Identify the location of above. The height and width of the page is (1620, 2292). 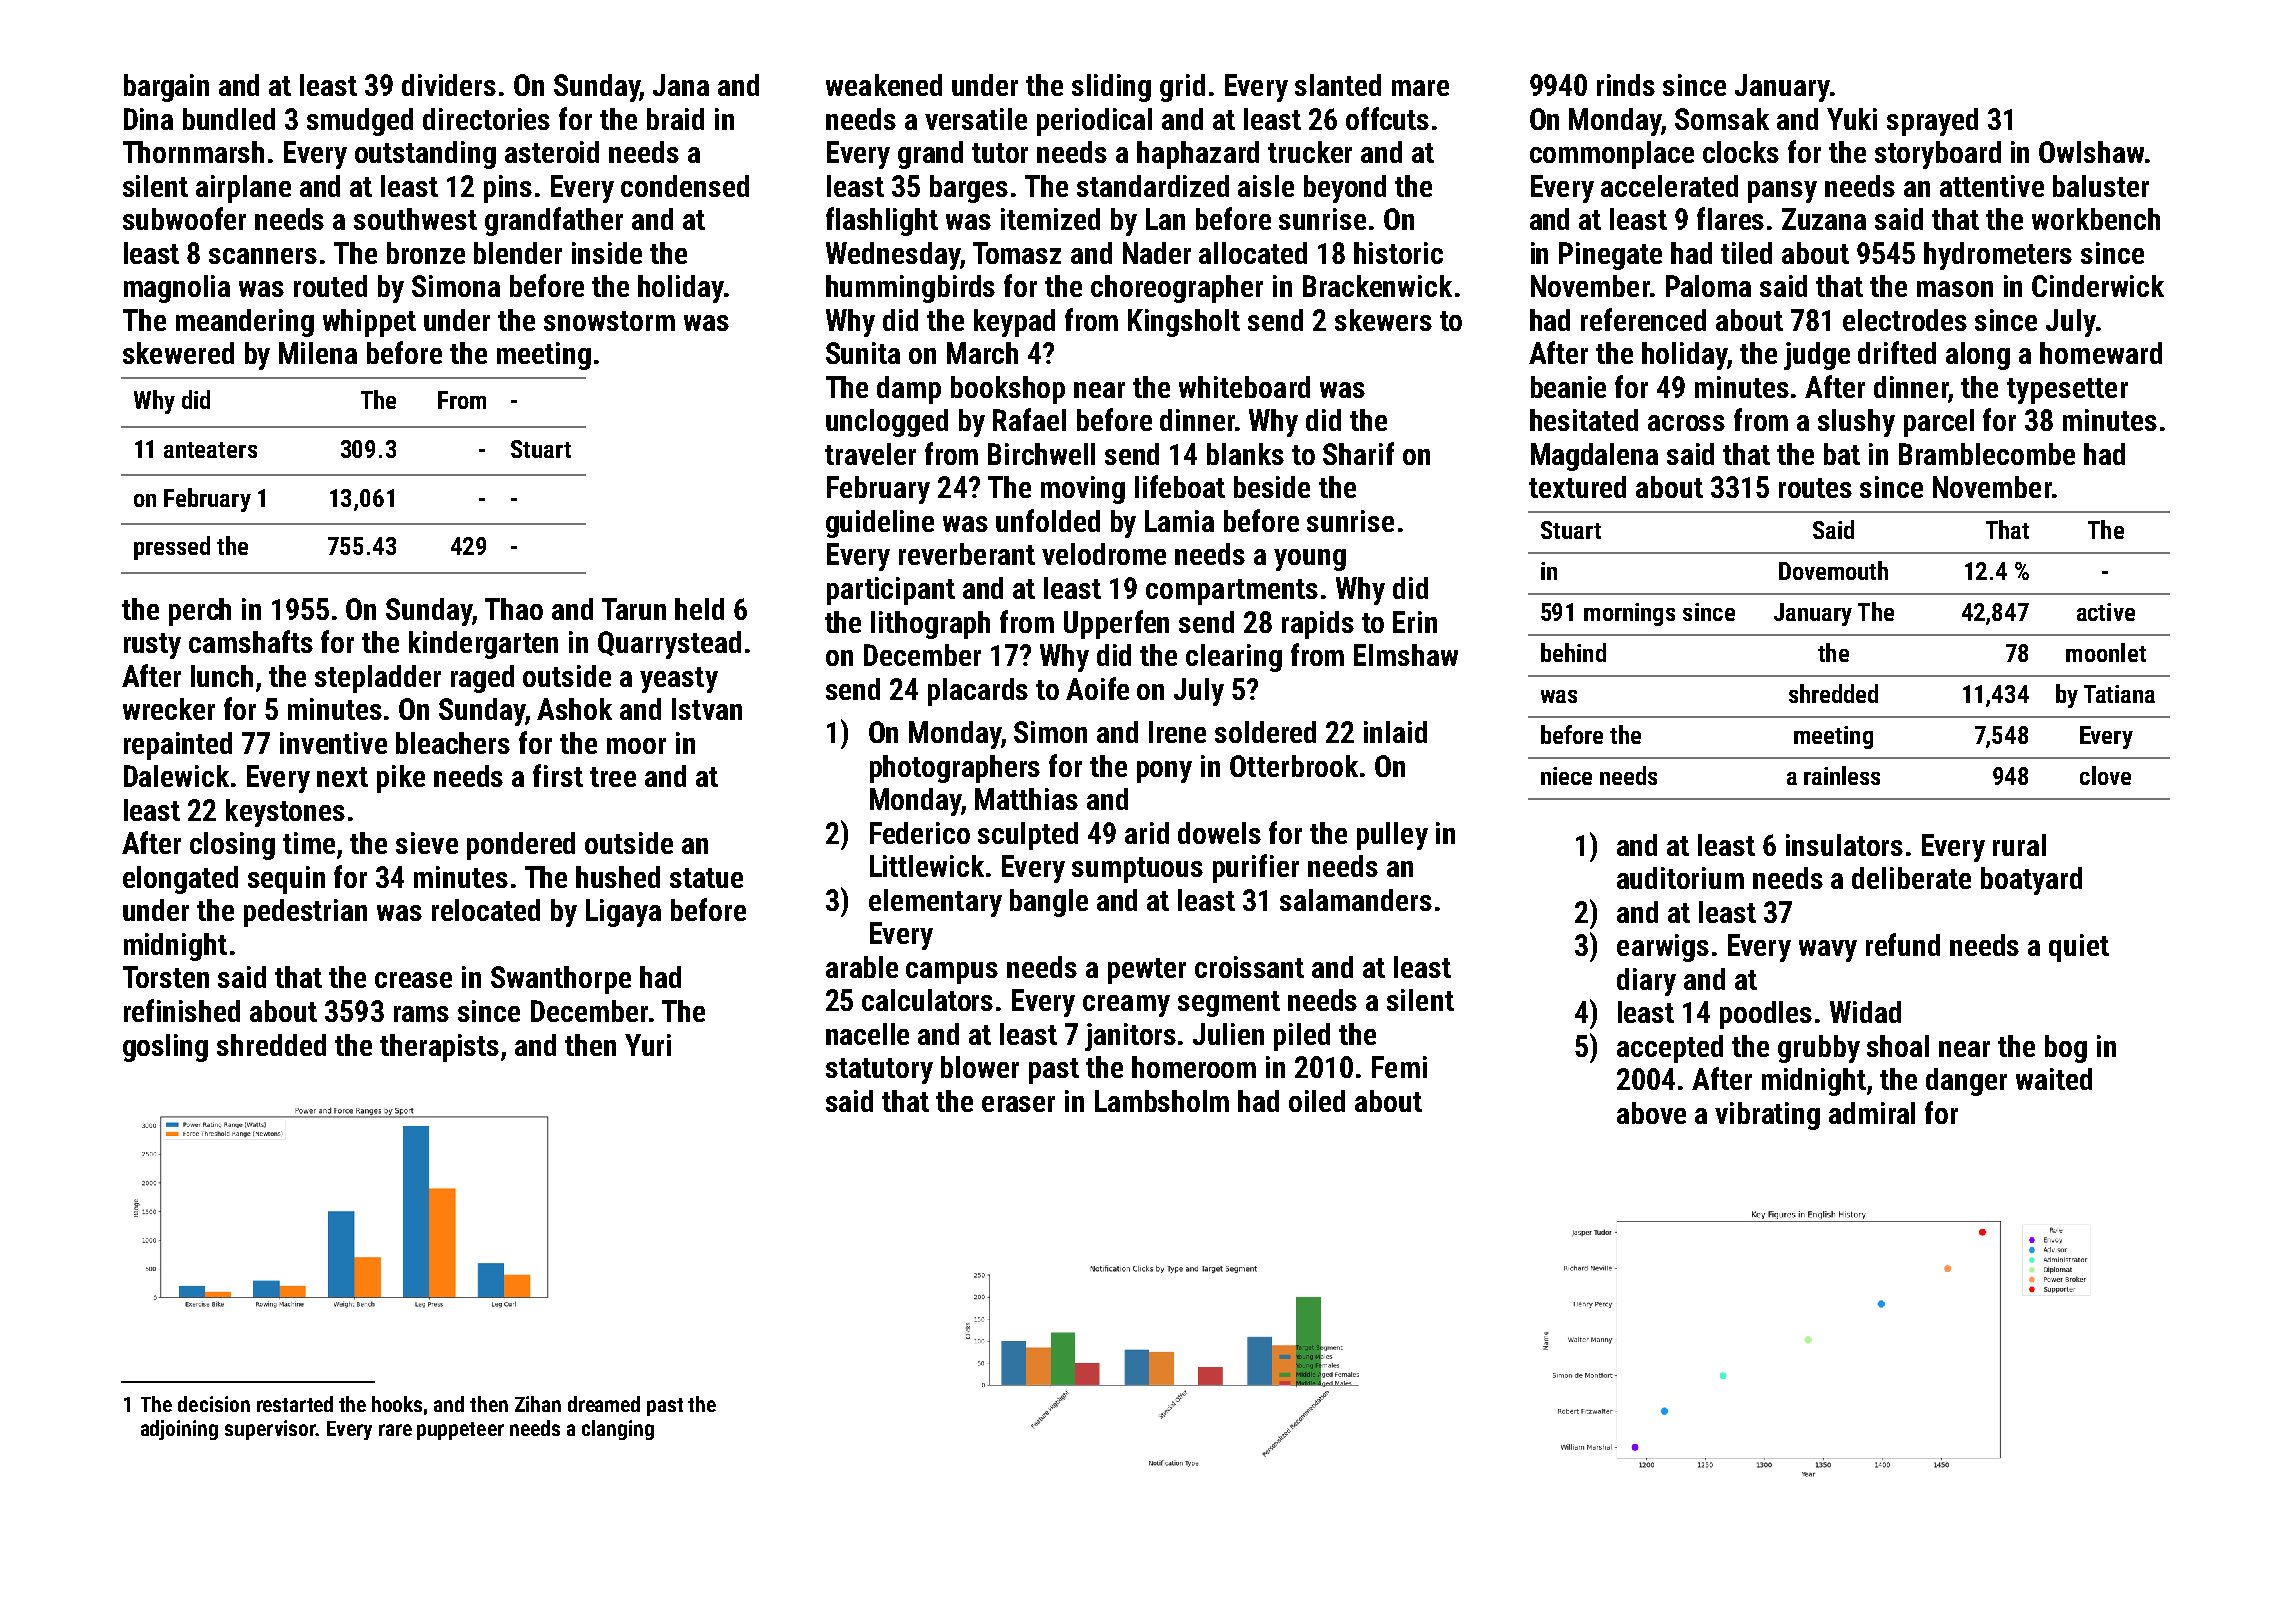
(1651, 1113).
